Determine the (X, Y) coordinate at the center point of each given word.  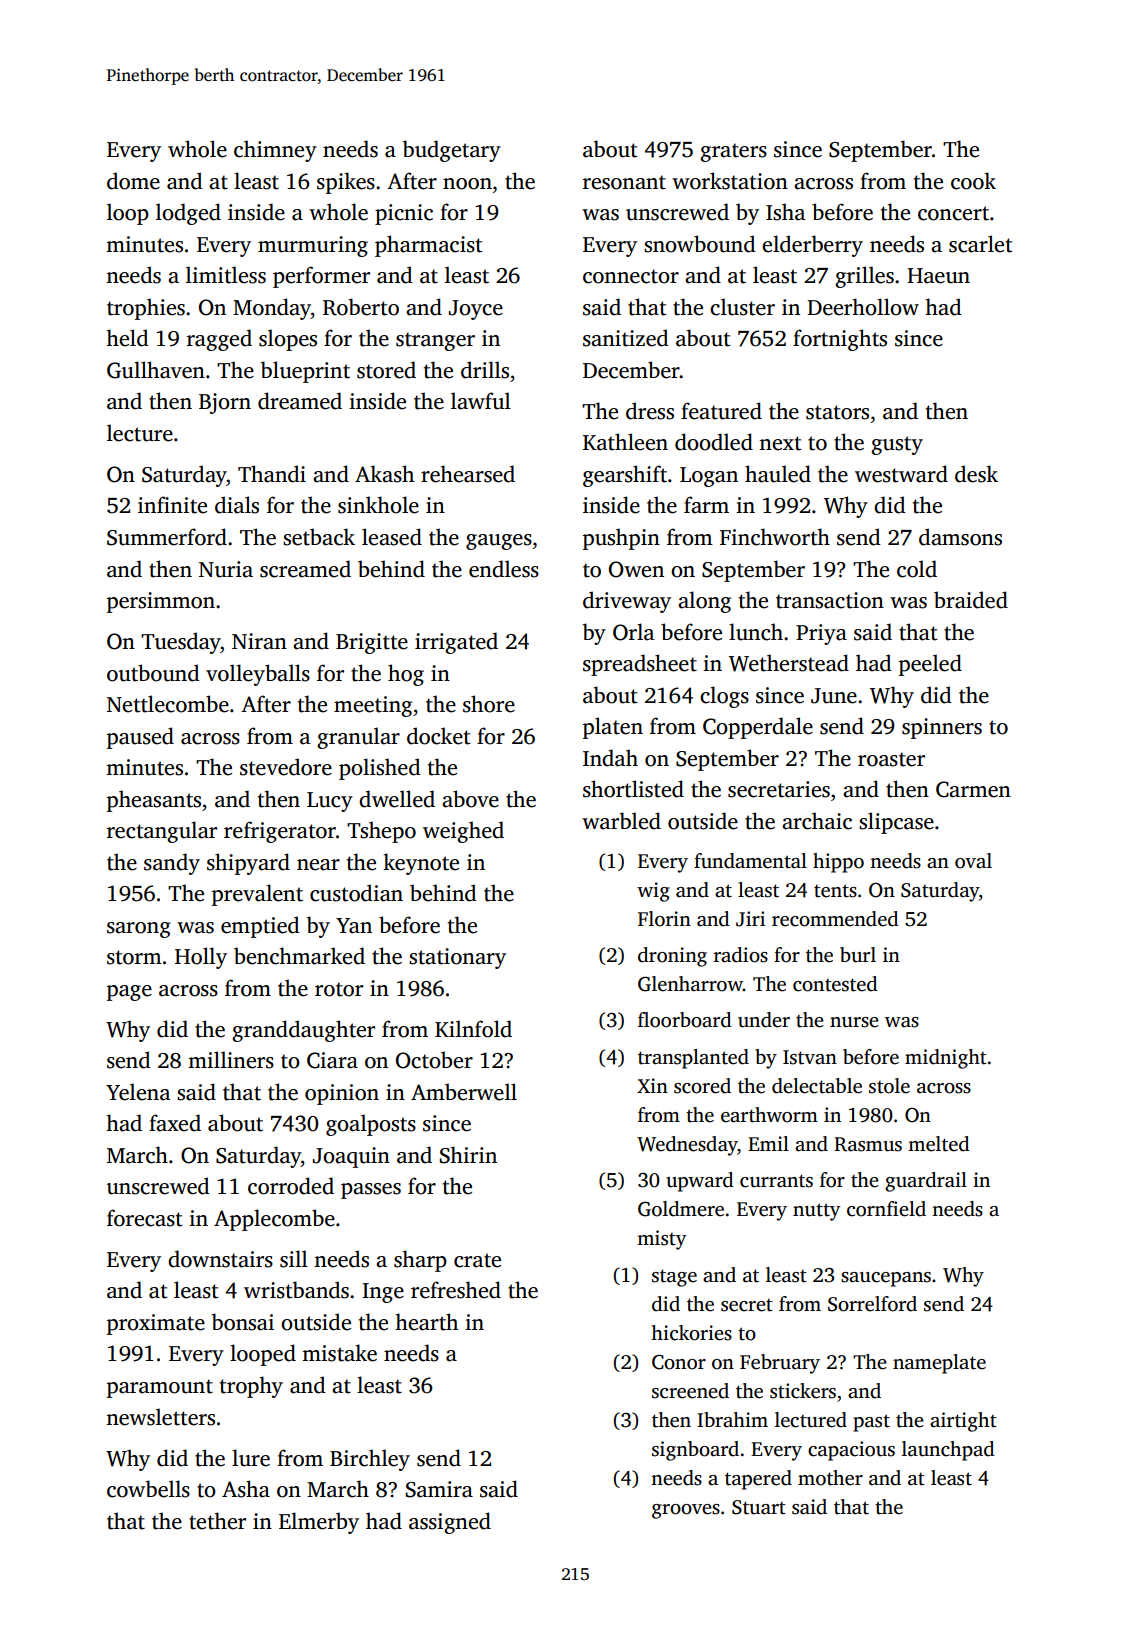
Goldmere (681, 1209)
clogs (724, 697)
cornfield (886, 1209)
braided (971, 600)
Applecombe (274, 1220)
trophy (251, 1387)
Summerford (167, 537)
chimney (275, 151)
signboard (695, 1451)
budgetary (452, 151)
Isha (786, 212)
